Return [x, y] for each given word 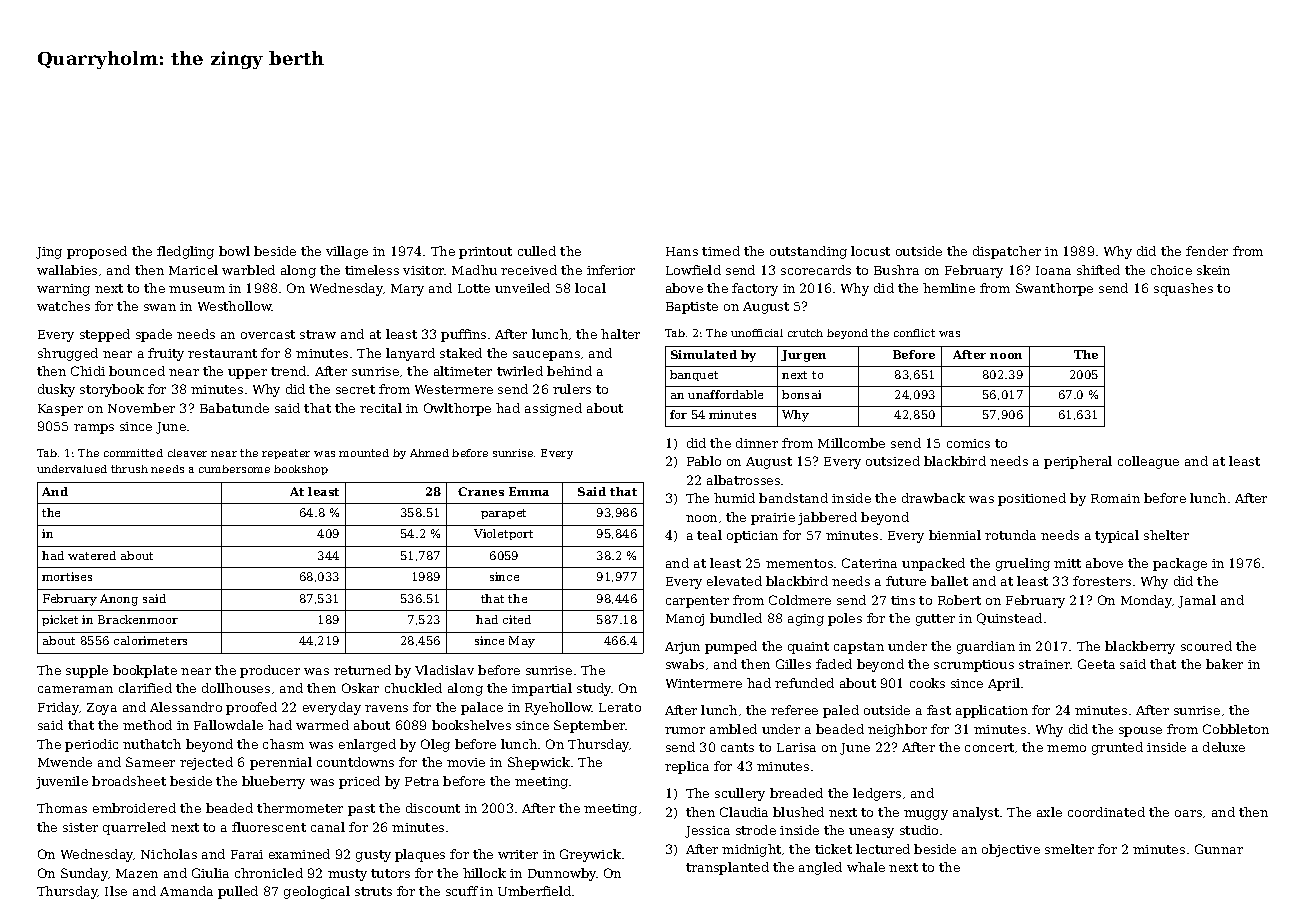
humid [734, 498]
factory [755, 289]
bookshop [301, 470]
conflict [914, 333]
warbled [248, 270]
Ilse [116, 891]
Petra [422, 781]
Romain [1115, 498]
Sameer [150, 762]
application [992, 711]
